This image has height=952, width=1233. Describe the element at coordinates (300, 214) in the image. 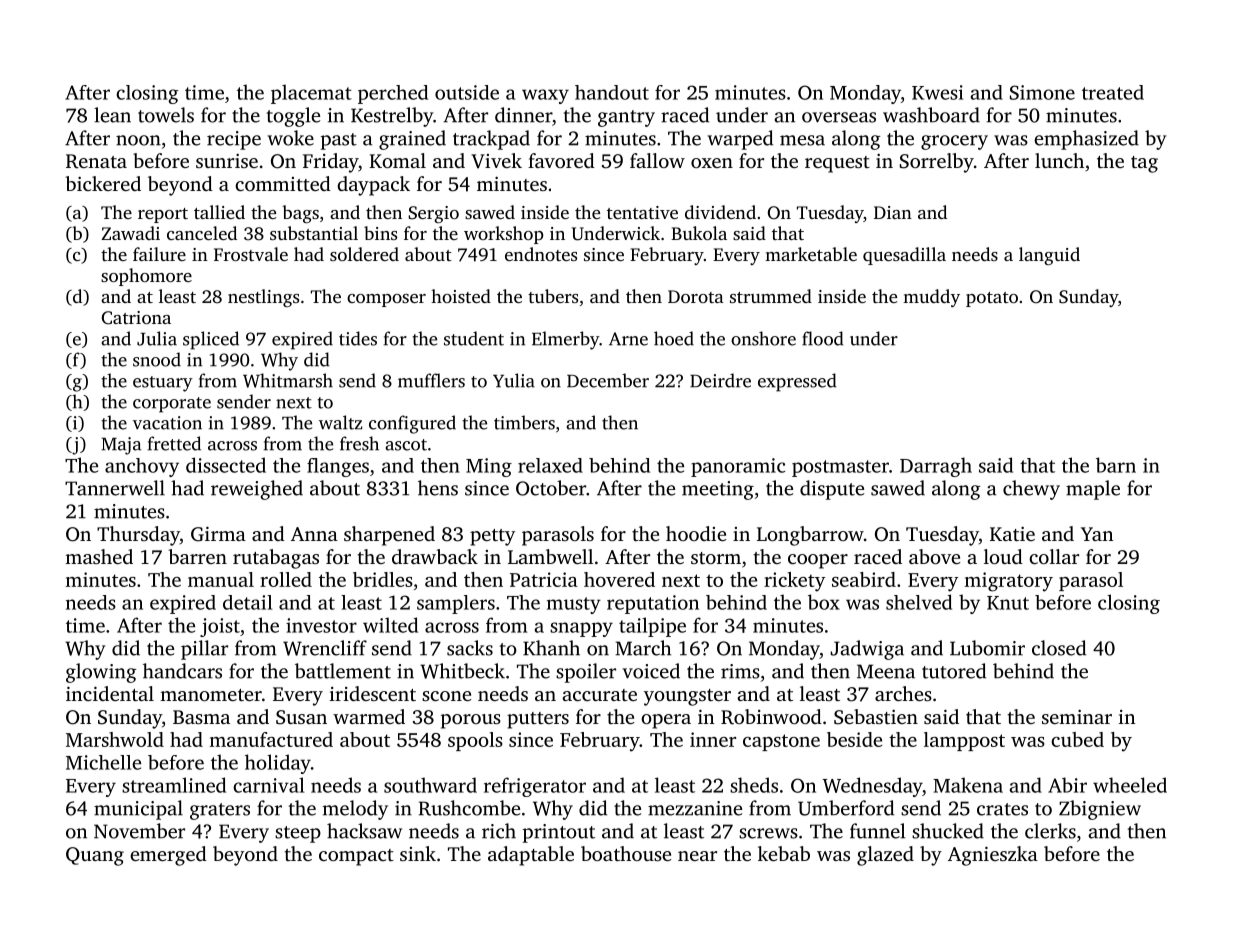

I see `bags` at that location.
